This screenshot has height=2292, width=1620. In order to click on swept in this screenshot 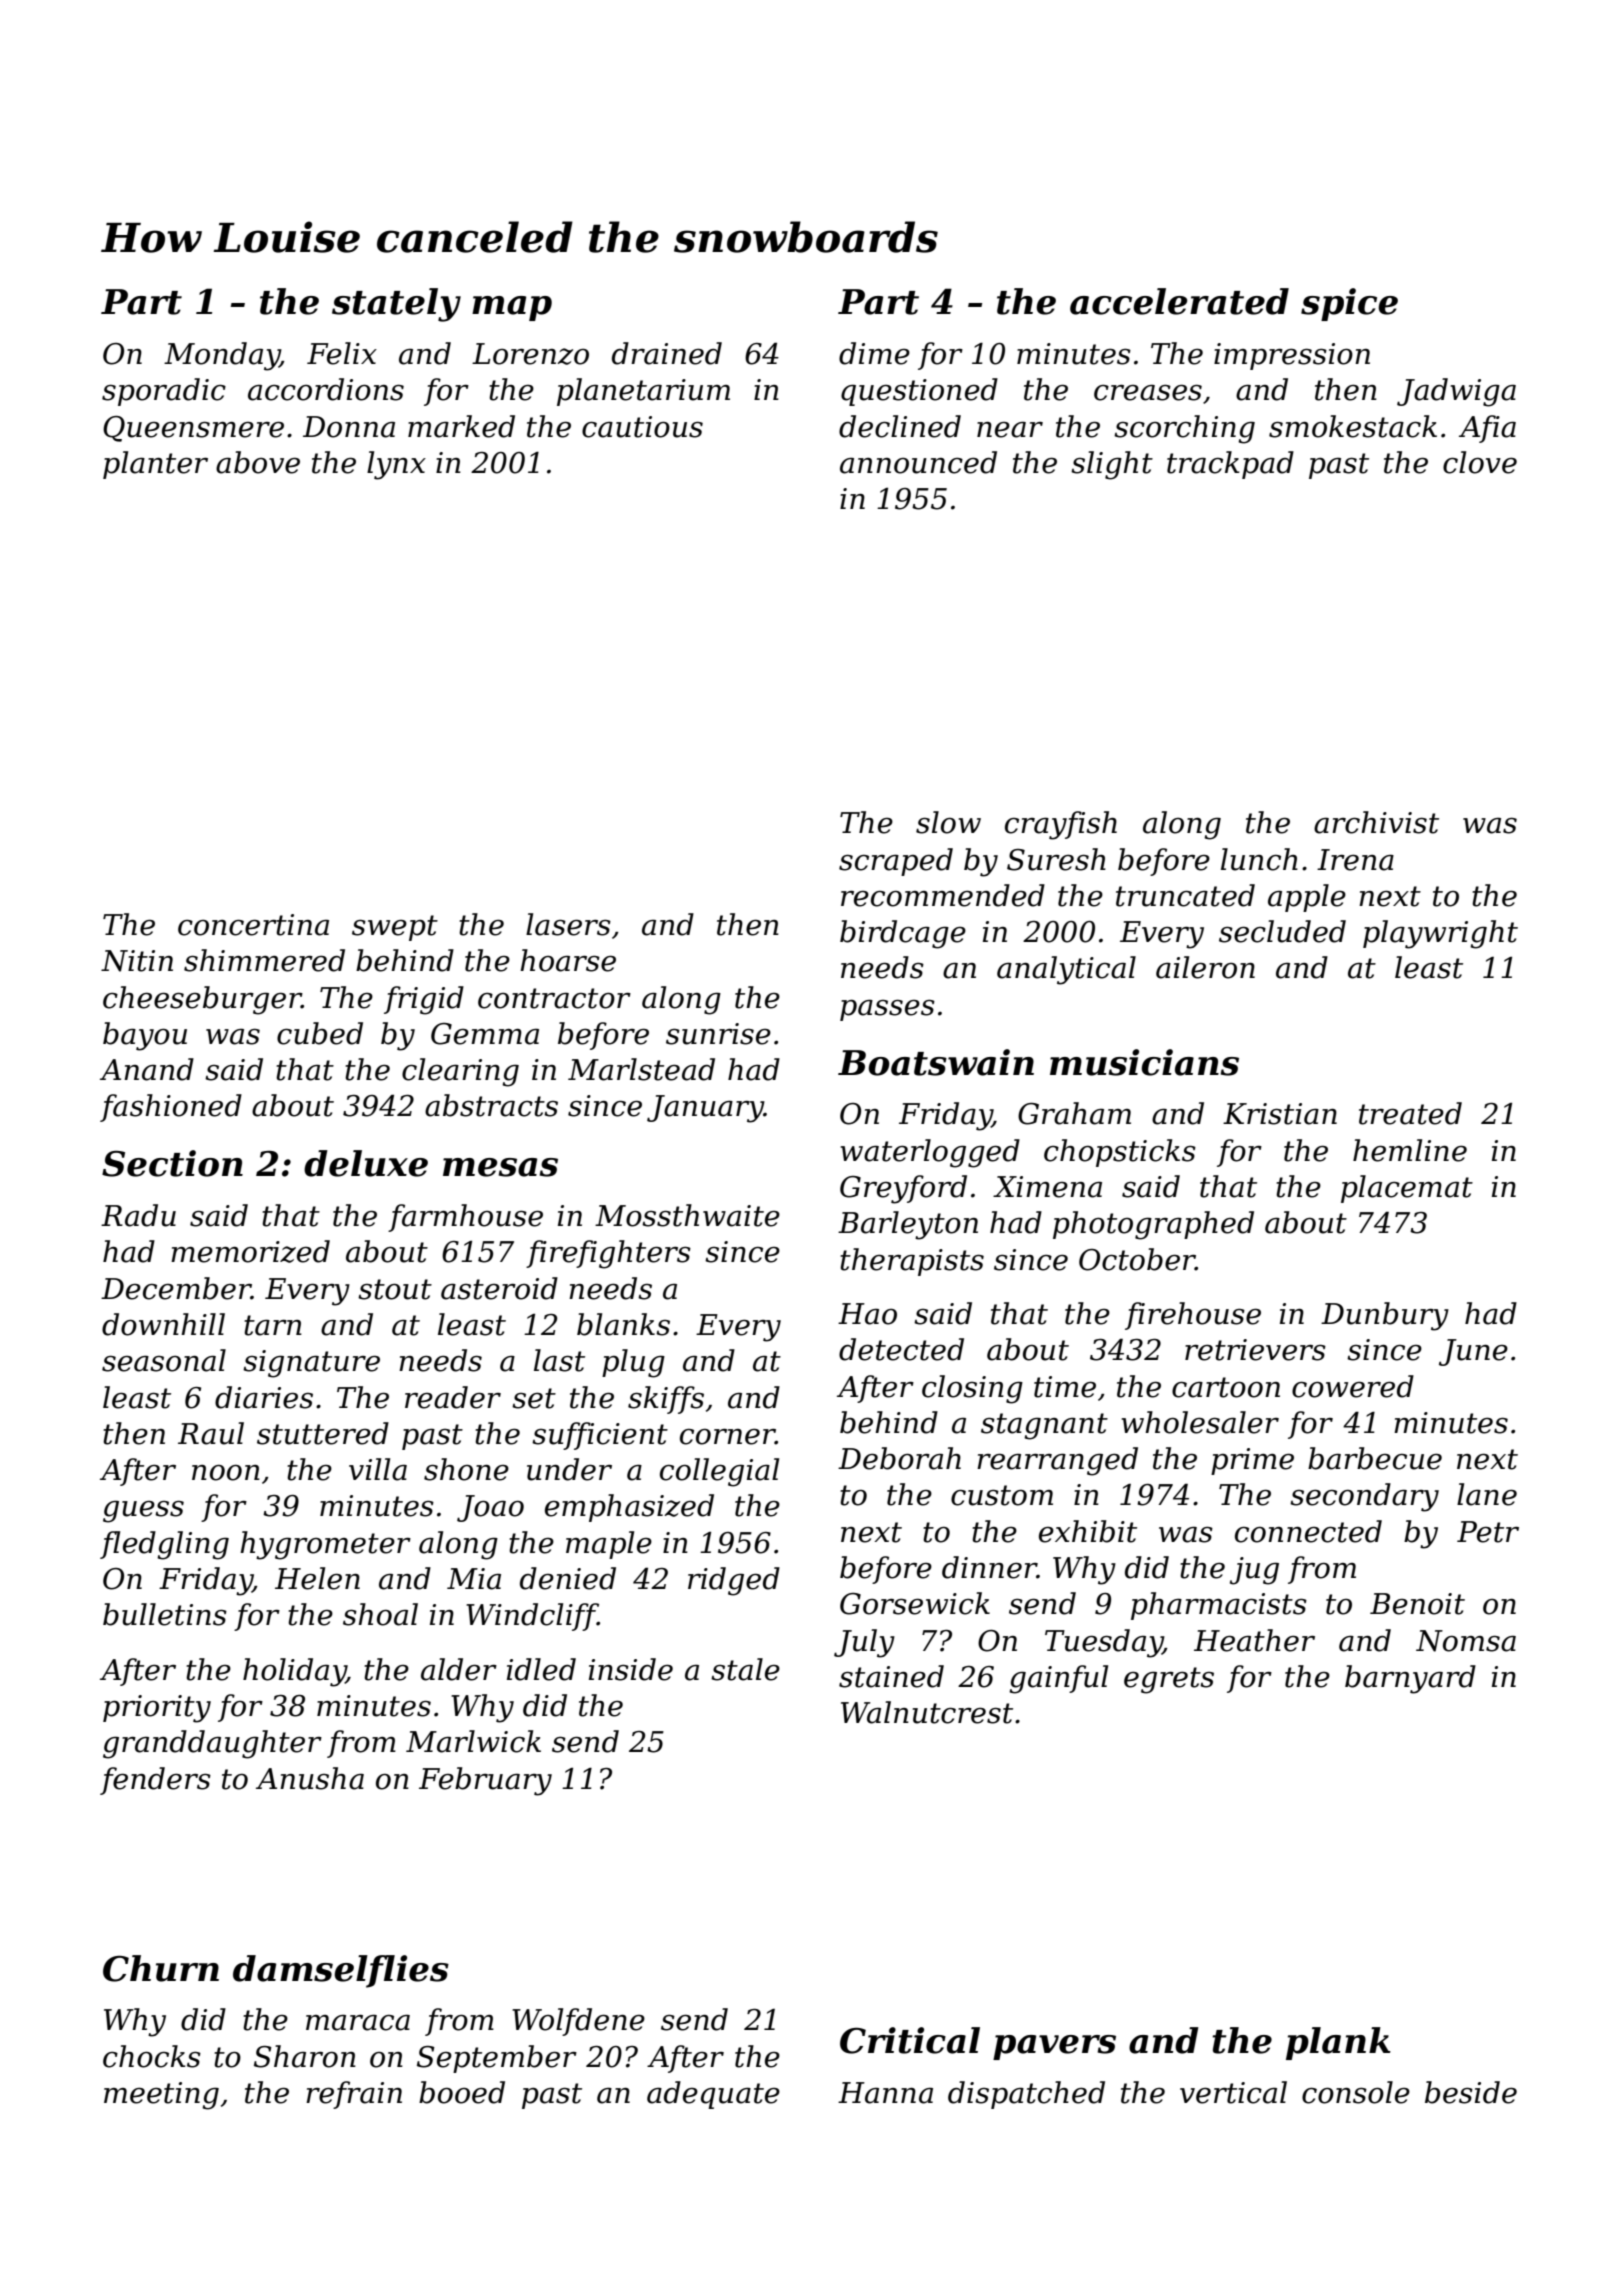, I will do `click(395, 928)`.
